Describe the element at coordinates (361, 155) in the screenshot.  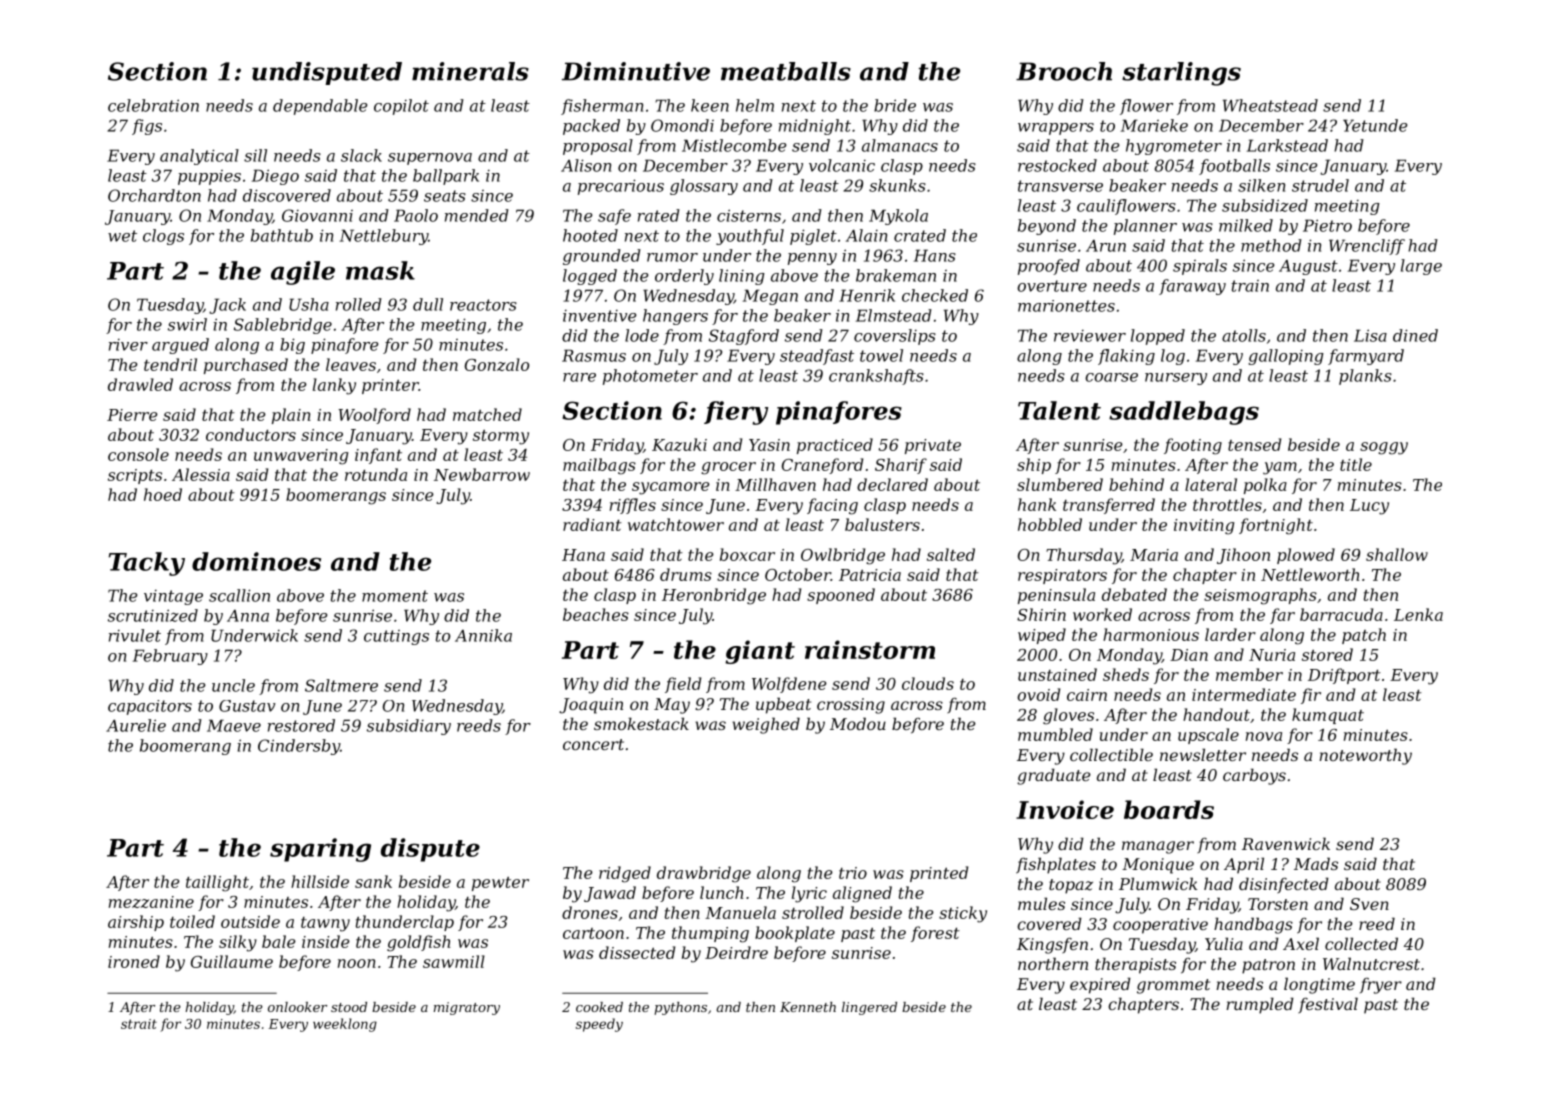
I see `slack` at that location.
